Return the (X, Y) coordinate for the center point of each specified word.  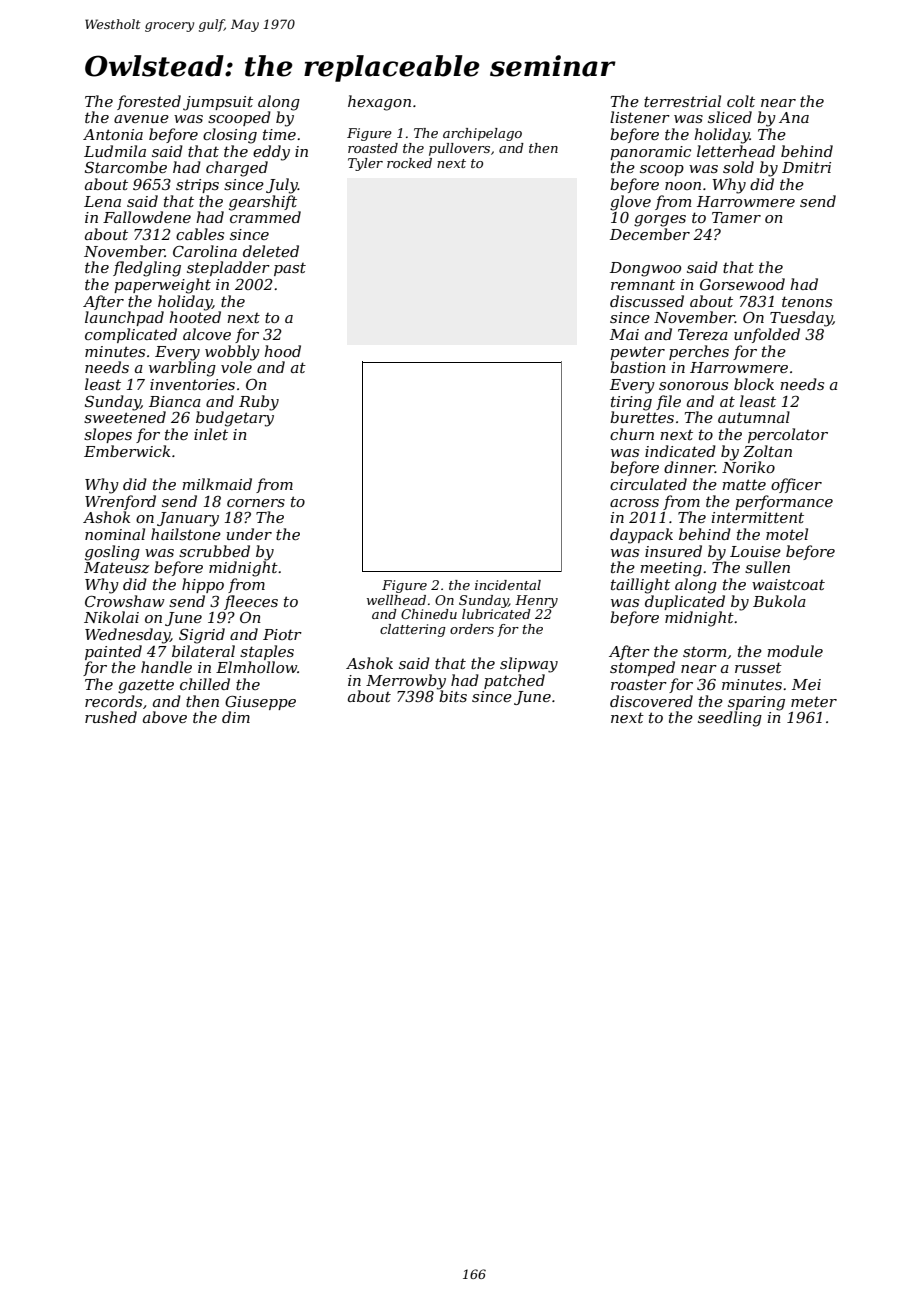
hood (282, 351)
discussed (647, 301)
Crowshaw (125, 601)
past (290, 269)
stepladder (228, 268)
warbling (182, 369)
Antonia (113, 134)
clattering (413, 630)
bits (453, 696)
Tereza (703, 335)
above (165, 717)
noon (683, 186)
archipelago (482, 134)
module (795, 651)
